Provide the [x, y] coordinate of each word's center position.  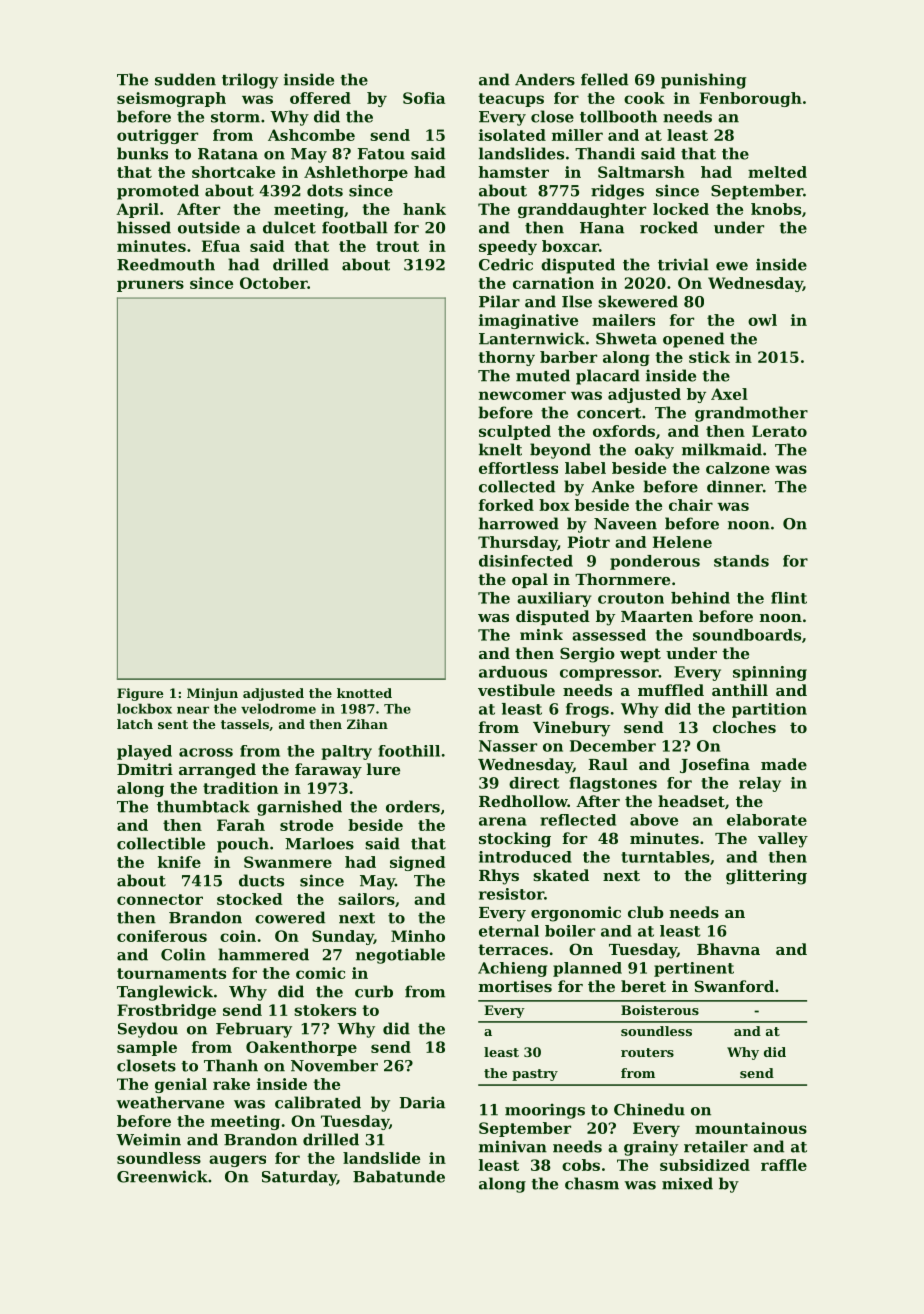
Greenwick [162, 1176]
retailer [716, 1146]
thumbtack [203, 806]
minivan [513, 1146]
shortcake [233, 172]
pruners [150, 286]
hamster [514, 172]
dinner [735, 486]
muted [543, 375]
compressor [609, 675]
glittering [766, 877]
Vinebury [571, 729]
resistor [511, 894]
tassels [245, 724]
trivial [683, 264]
